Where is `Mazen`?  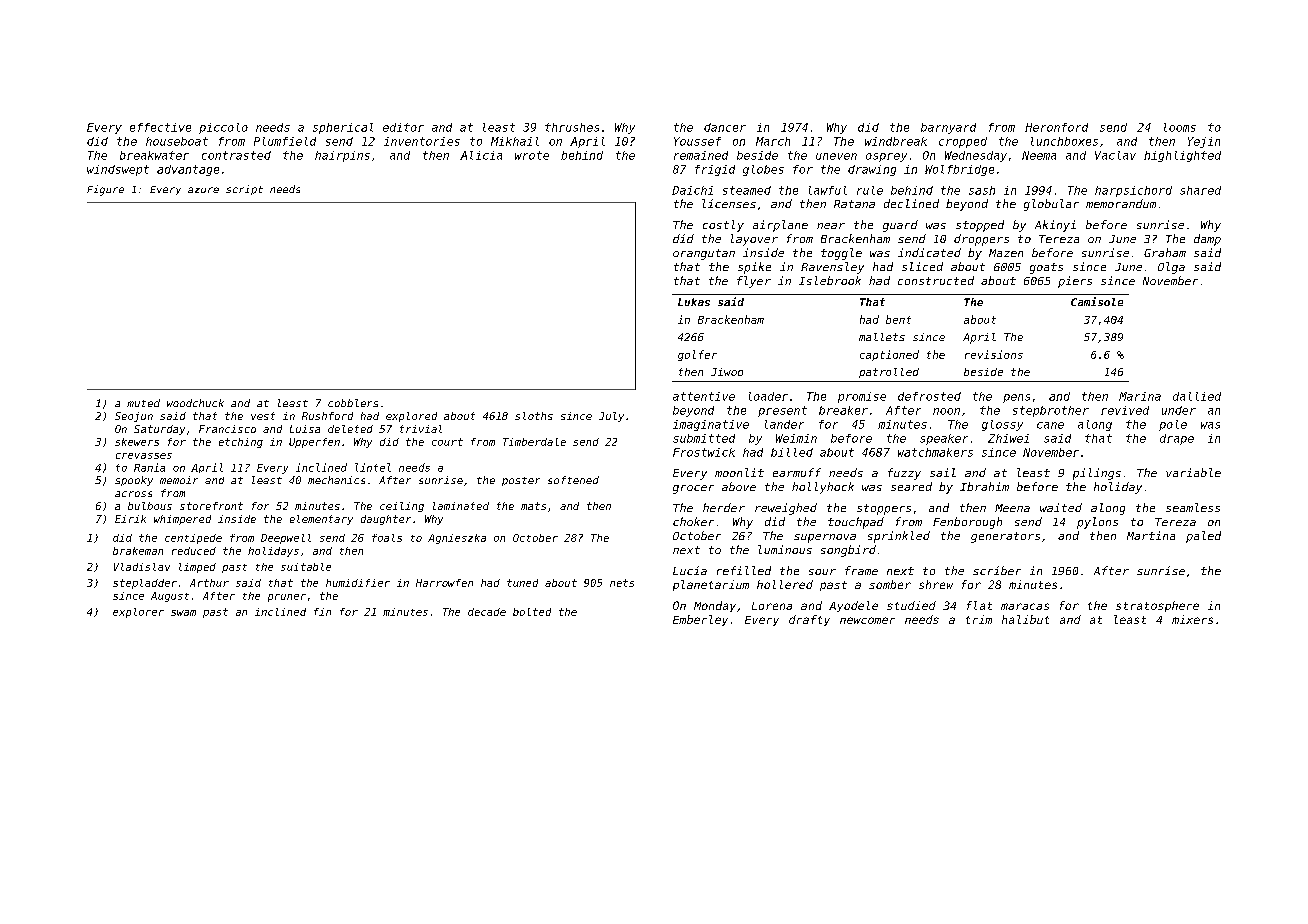
Mazen is located at coordinates (1006, 253).
